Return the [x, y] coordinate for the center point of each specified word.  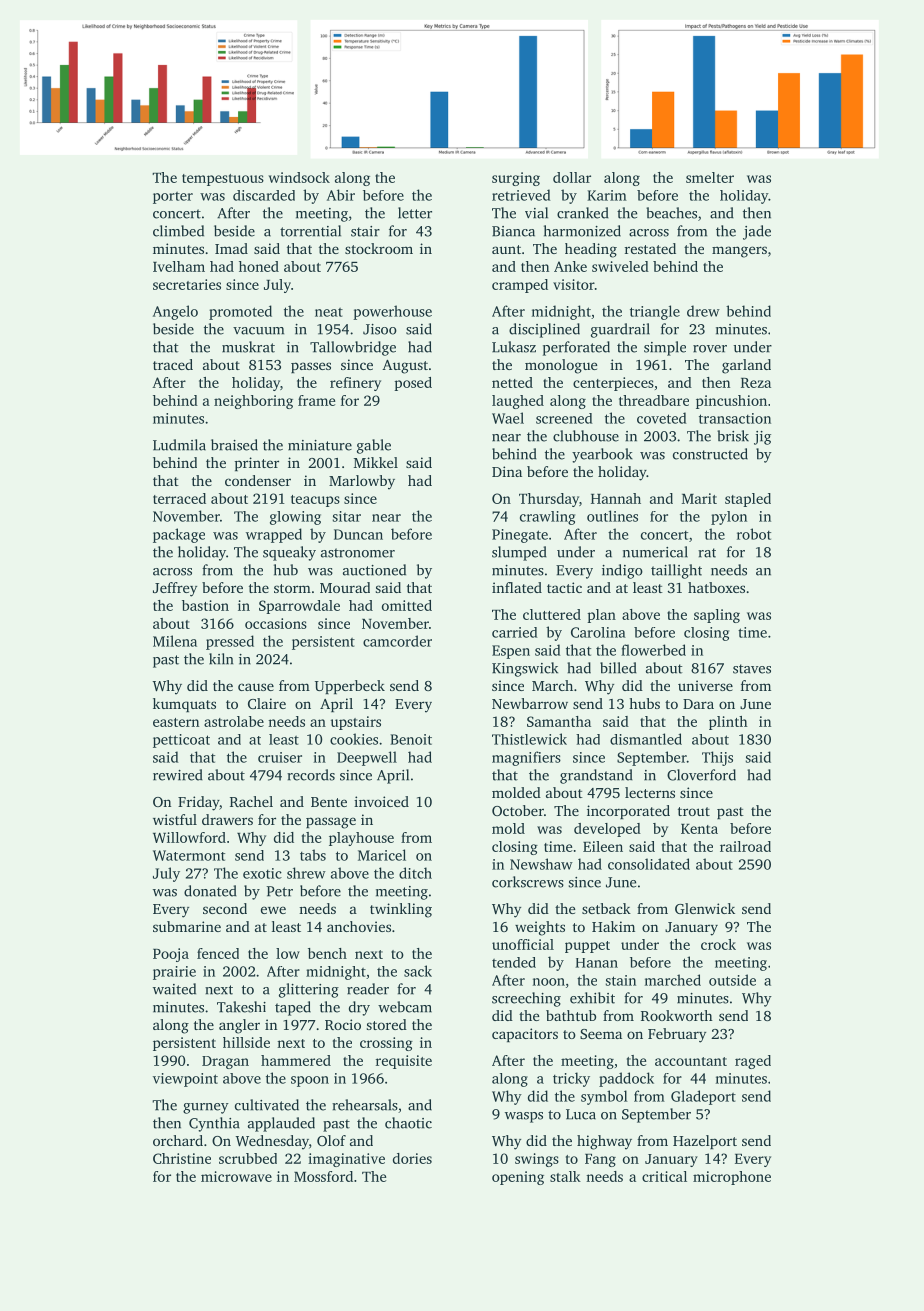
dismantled [646, 739]
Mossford [323, 1176]
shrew [306, 873]
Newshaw [541, 864]
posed [413, 384]
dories [412, 1158]
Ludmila [179, 445]
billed [618, 668]
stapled [748, 500]
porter [173, 198]
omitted [407, 605]
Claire [267, 703]
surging [516, 179]
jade [757, 232]
